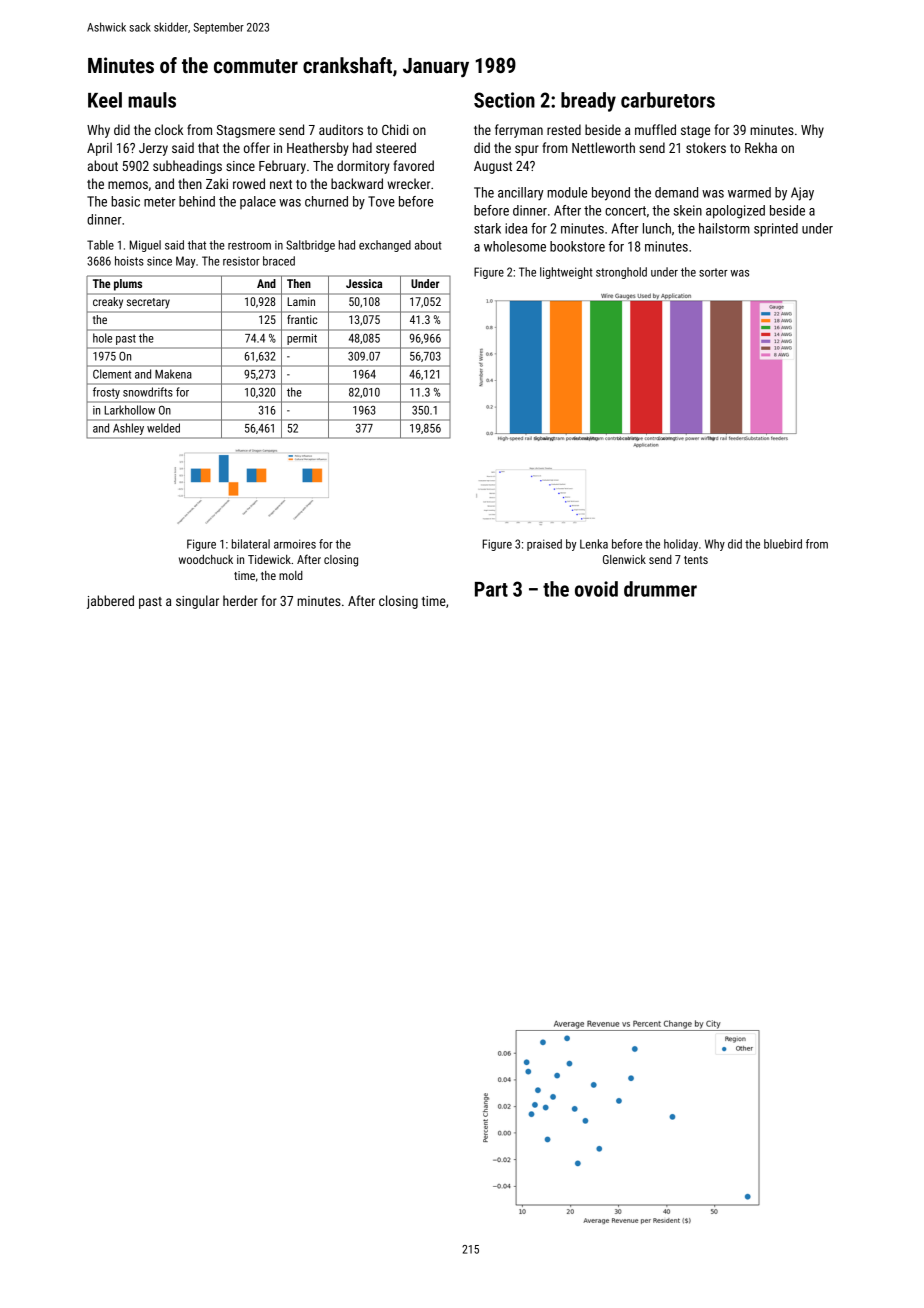 This image has height=1308, width=924. I want to click on bready, so click(588, 102).
